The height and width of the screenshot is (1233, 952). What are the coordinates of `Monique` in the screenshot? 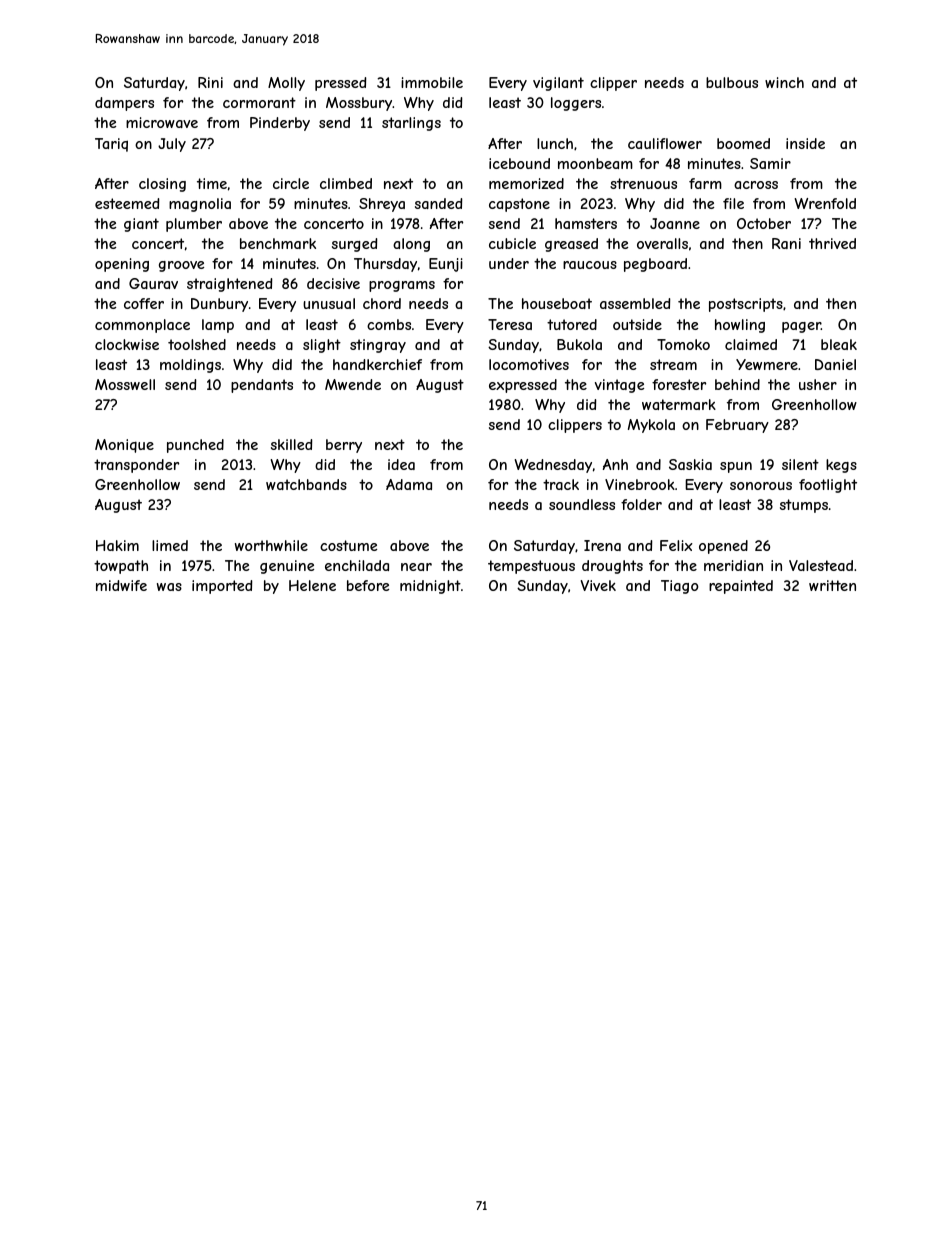 It's located at (124, 446).
